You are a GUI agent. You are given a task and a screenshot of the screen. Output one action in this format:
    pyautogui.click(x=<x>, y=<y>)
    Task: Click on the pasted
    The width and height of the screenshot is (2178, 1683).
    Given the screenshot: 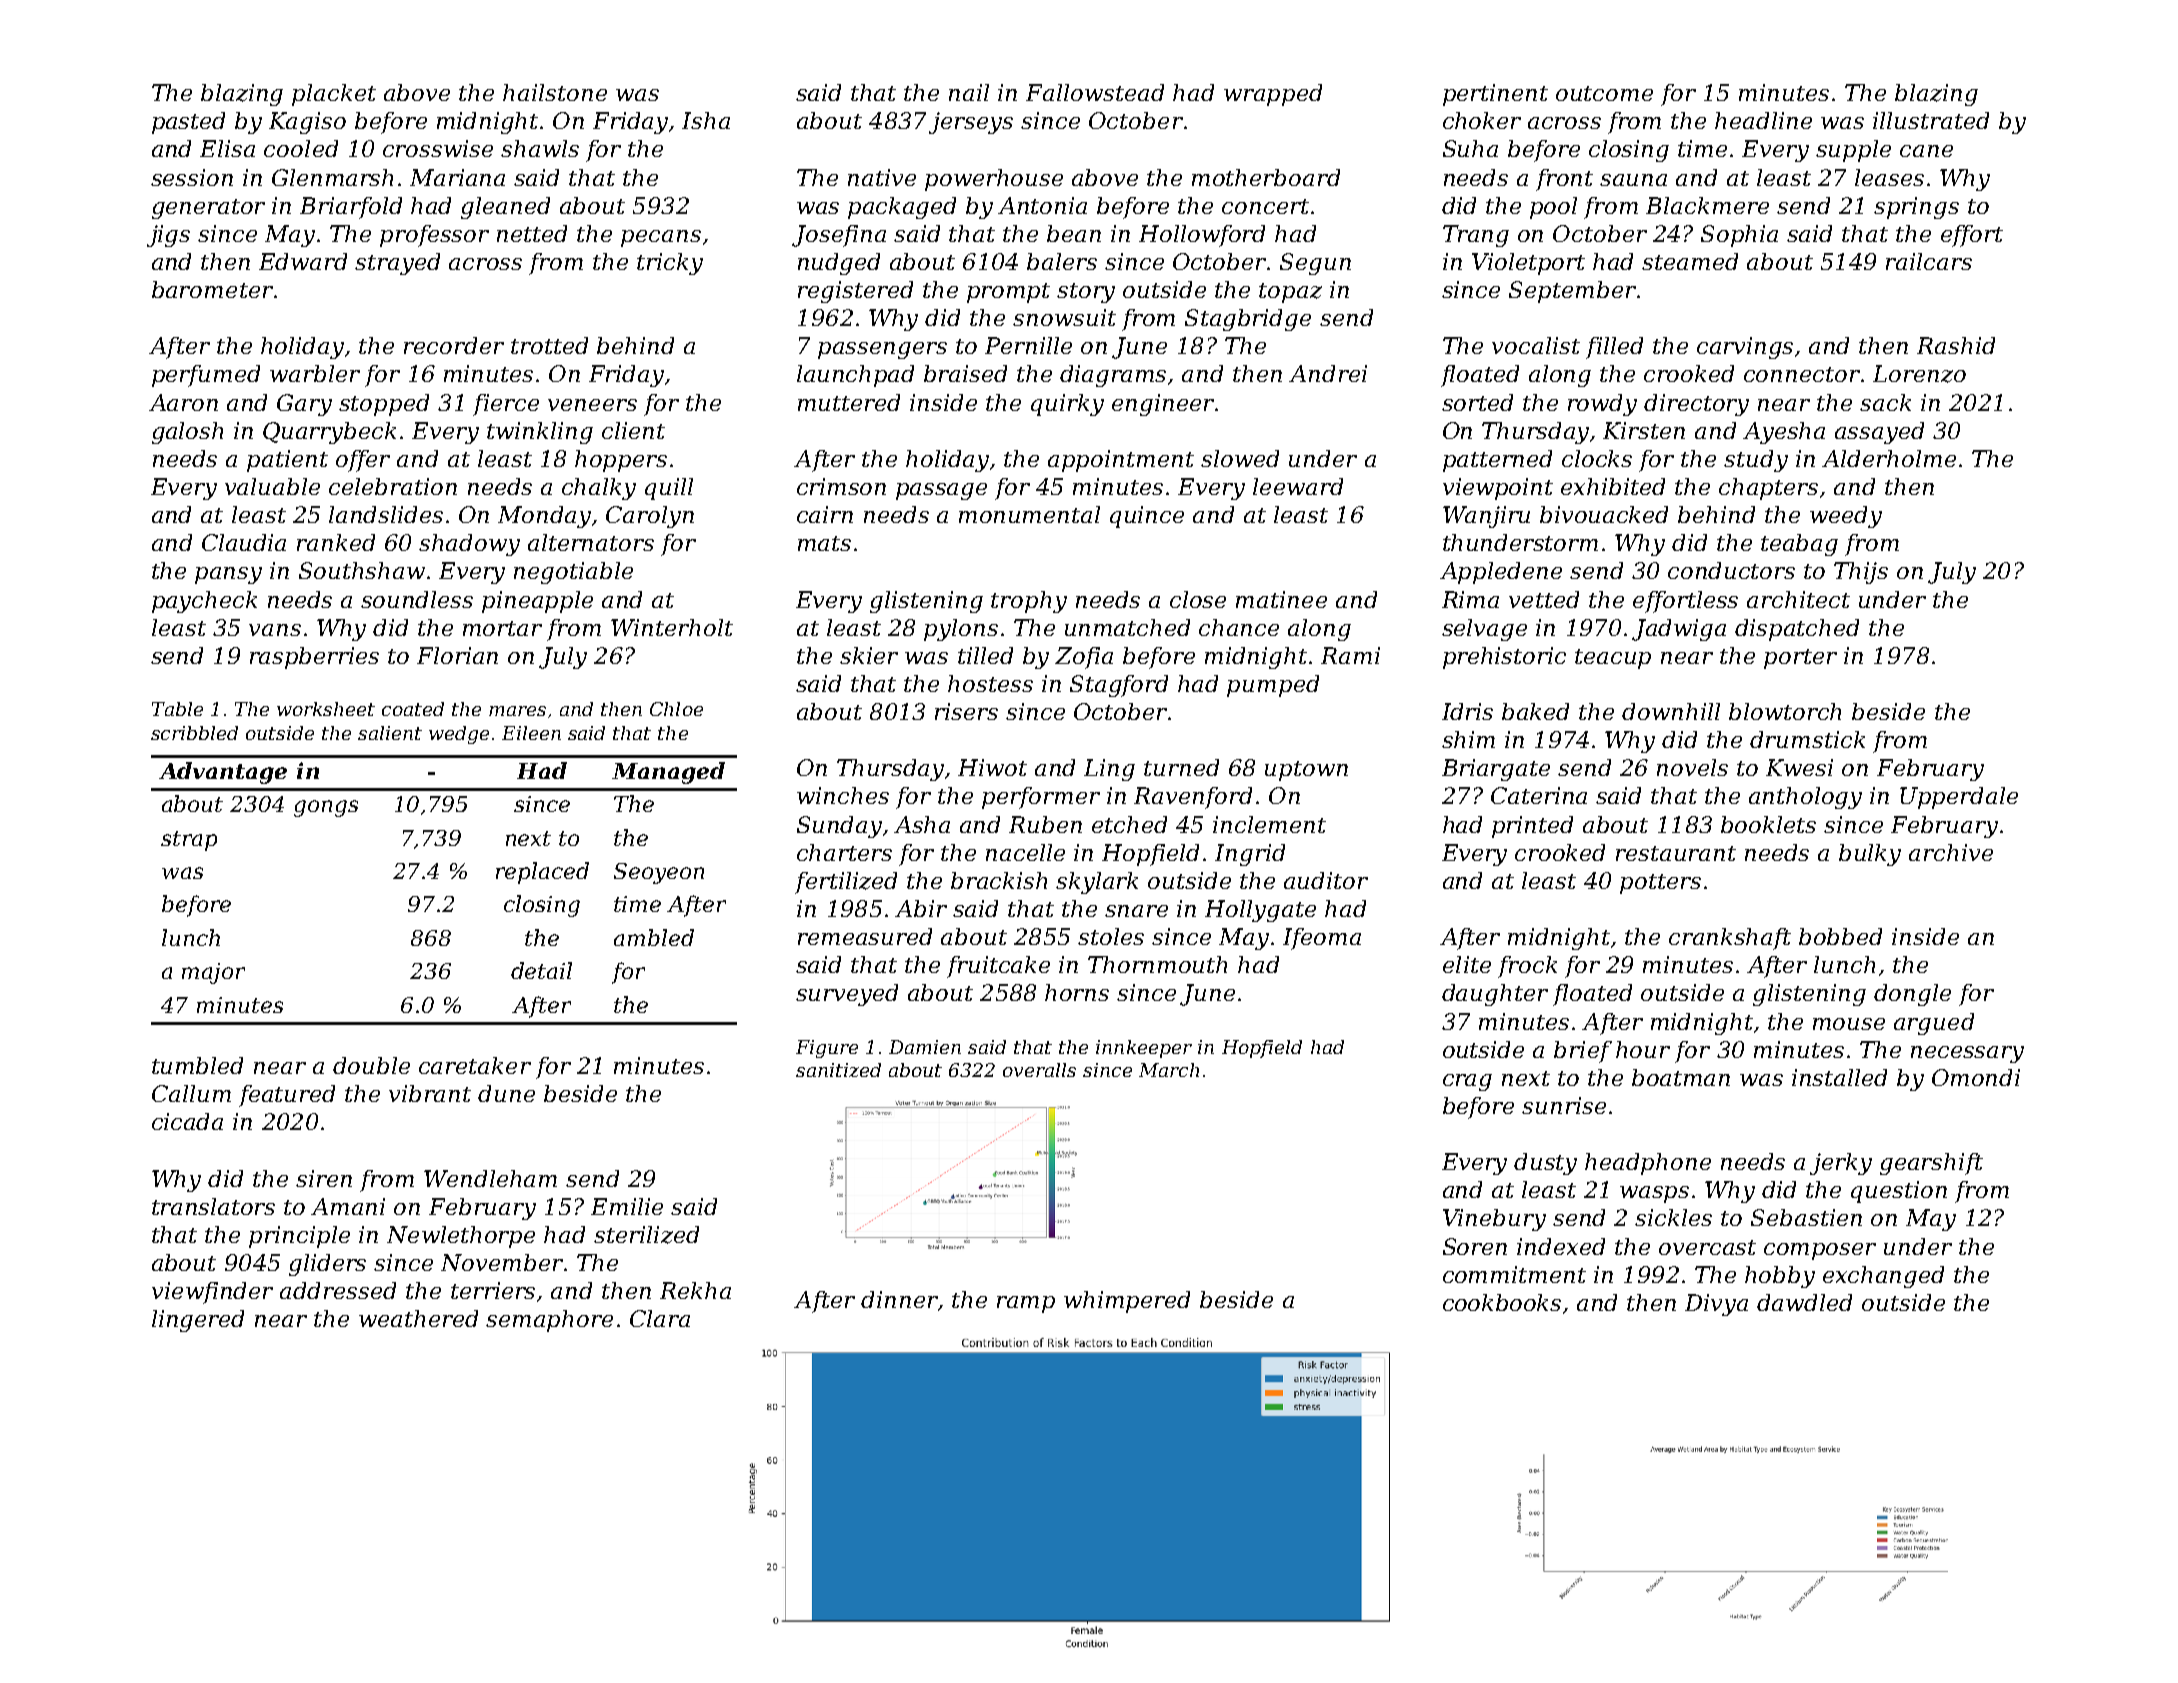 What is the action you would take?
    pyautogui.click(x=188, y=123)
